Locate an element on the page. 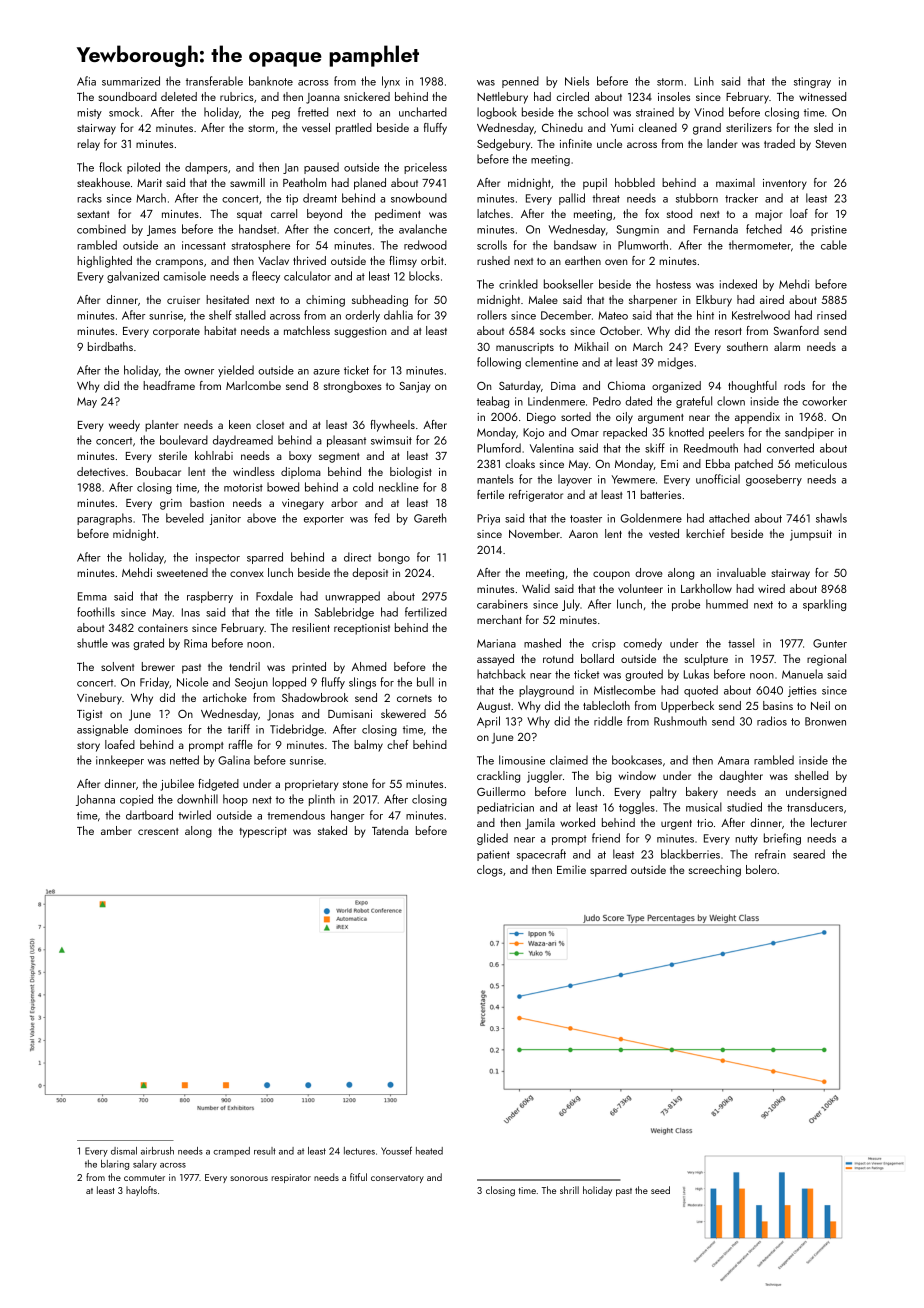  attached is located at coordinates (729, 518).
